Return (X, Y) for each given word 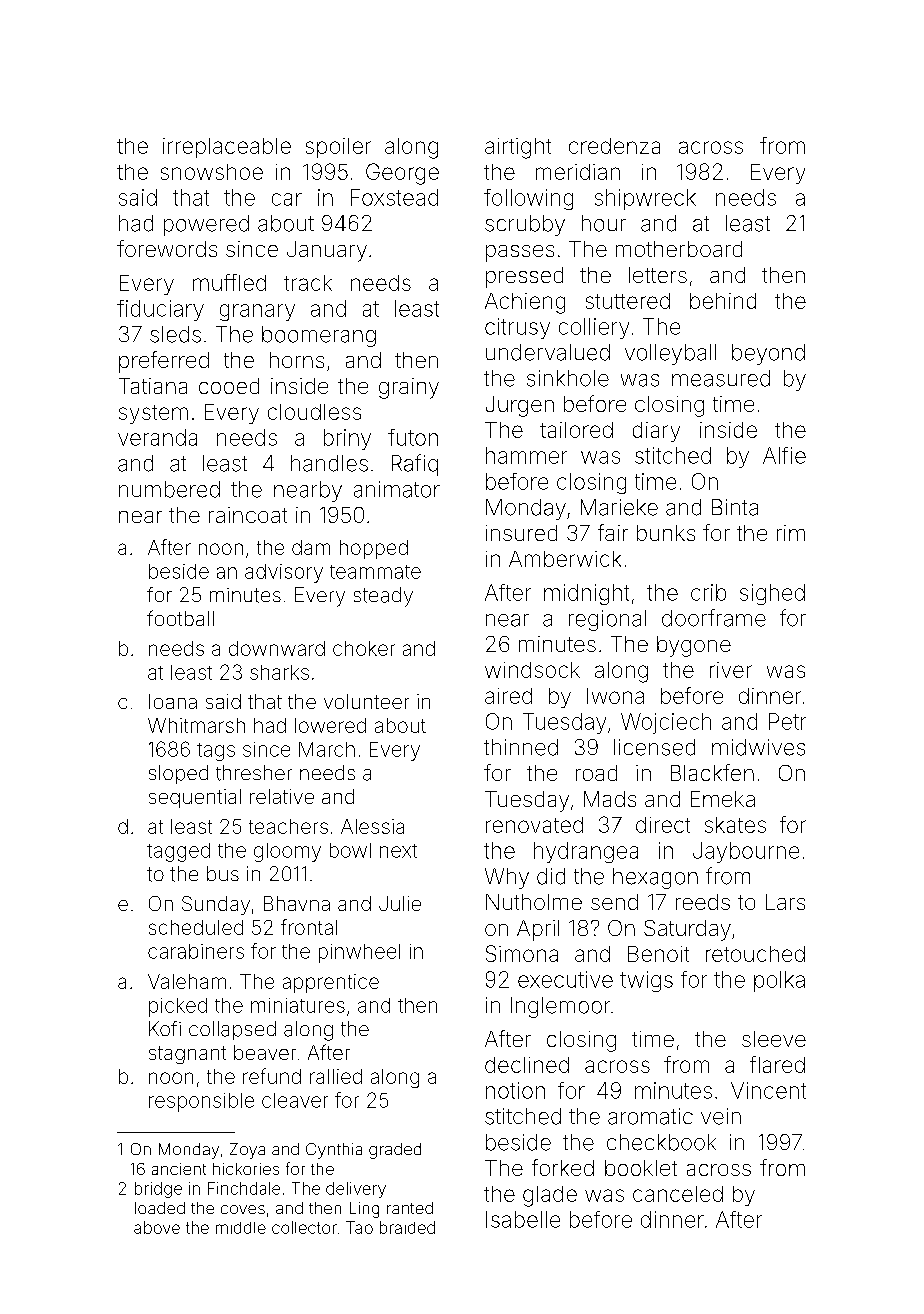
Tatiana (153, 386)
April (538, 930)
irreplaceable (227, 148)
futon (413, 437)
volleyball (670, 354)
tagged (178, 852)
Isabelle (523, 1219)
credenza (614, 146)
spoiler (338, 148)
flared (777, 1064)
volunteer (366, 701)
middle (241, 1228)
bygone (694, 646)
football (180, 618)
